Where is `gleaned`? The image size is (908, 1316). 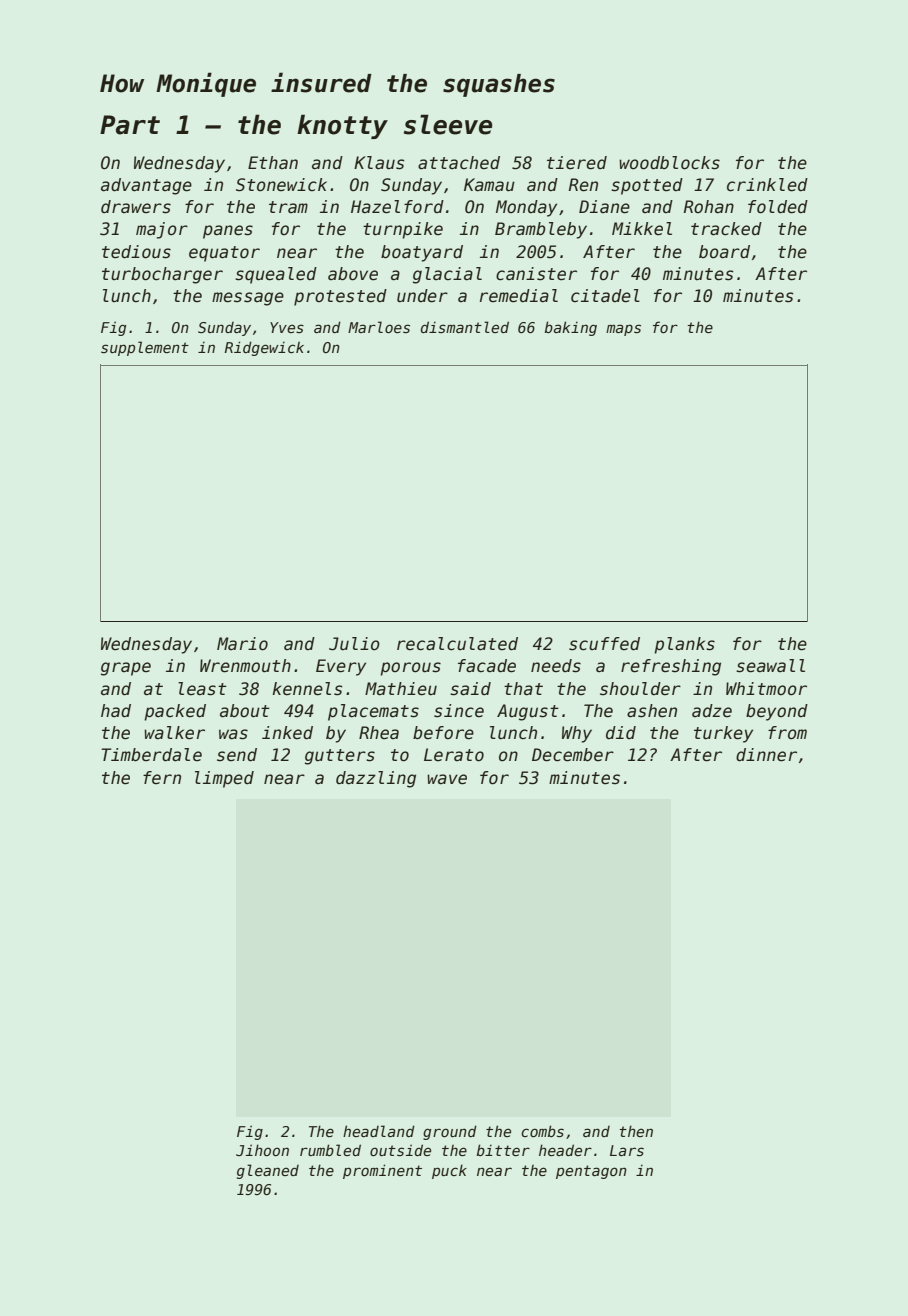
gleaned is located at coordinates (268, 1171).
